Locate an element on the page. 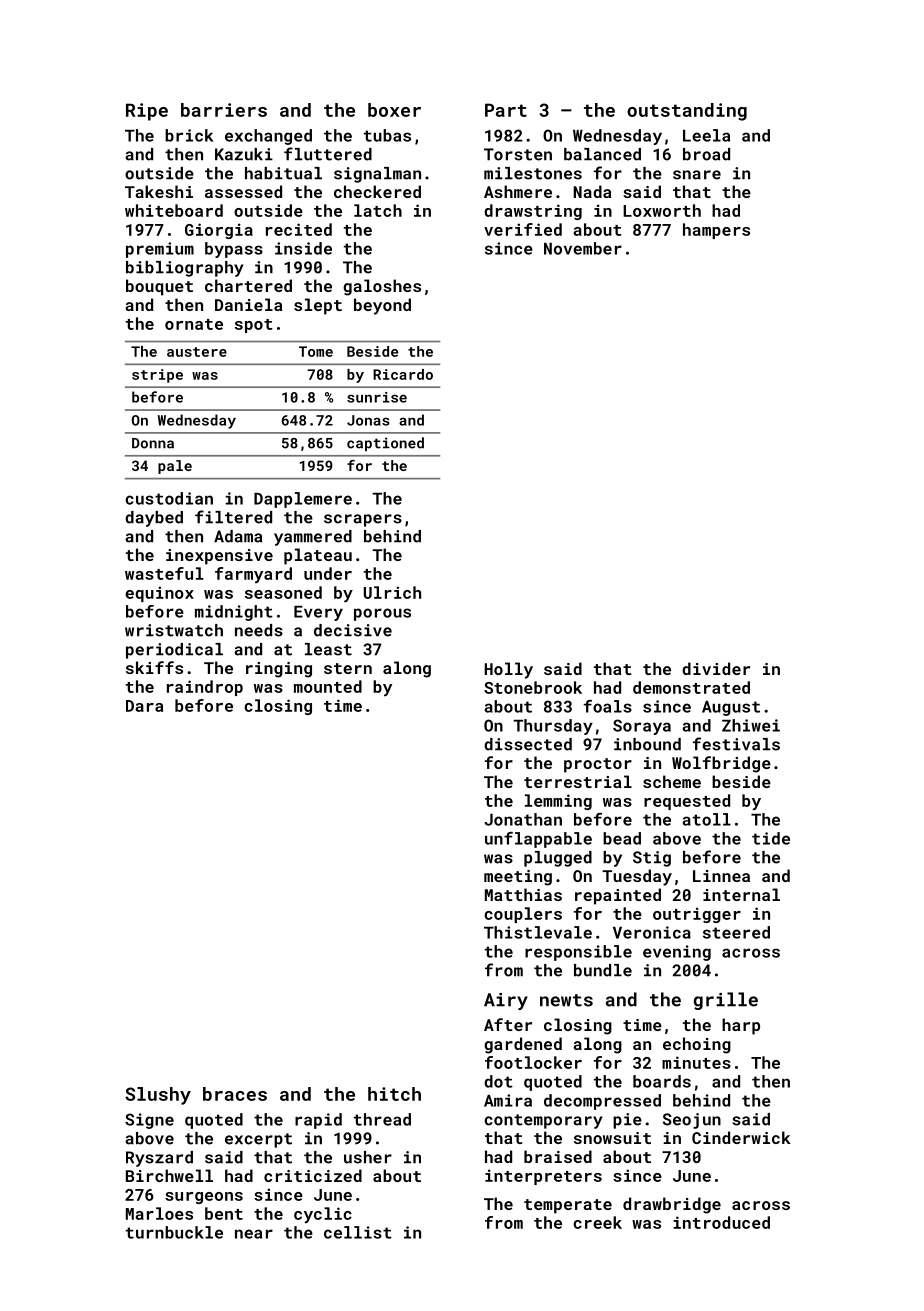  thread is located at coordinates (382, 1119).
